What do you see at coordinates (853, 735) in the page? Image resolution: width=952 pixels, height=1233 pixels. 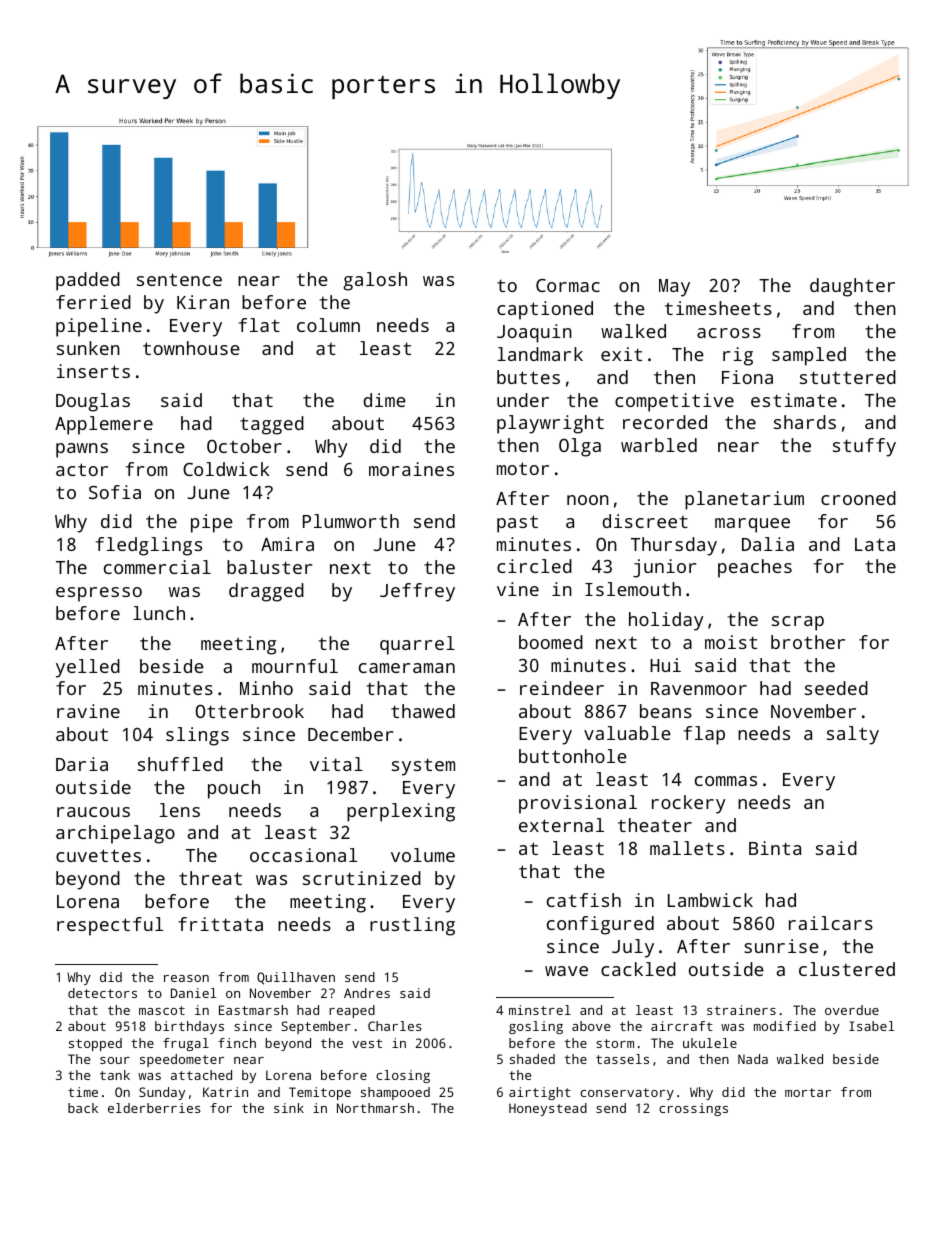 I see `salty` at bounding box center [853, 735].
